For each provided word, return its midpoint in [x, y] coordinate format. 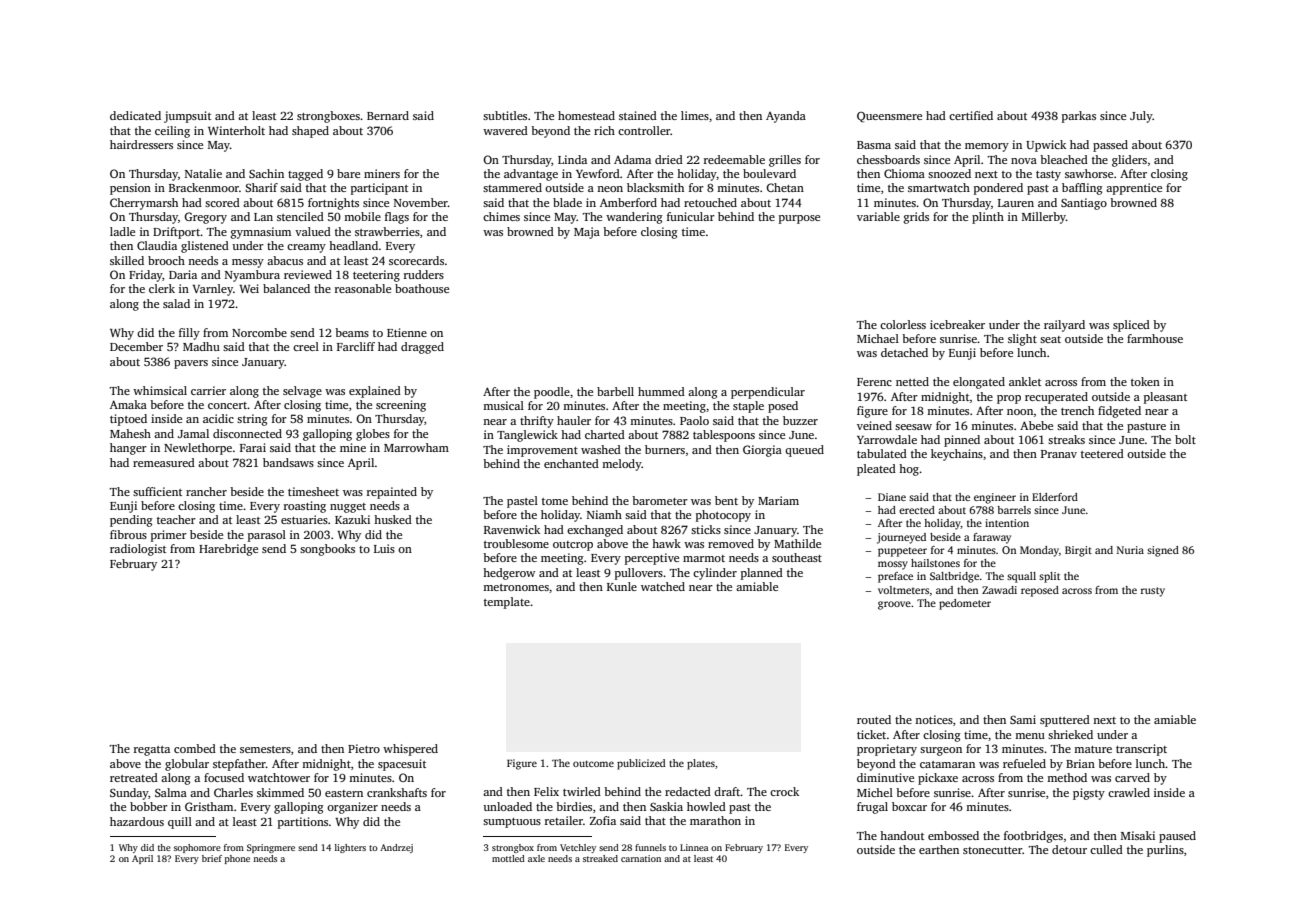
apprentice [1134, 189]
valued [313, 231]
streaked [600, 858]
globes [373, 435]
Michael [878, 338]
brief [212, 858]
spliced [1131, 326]
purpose [799, 219]
